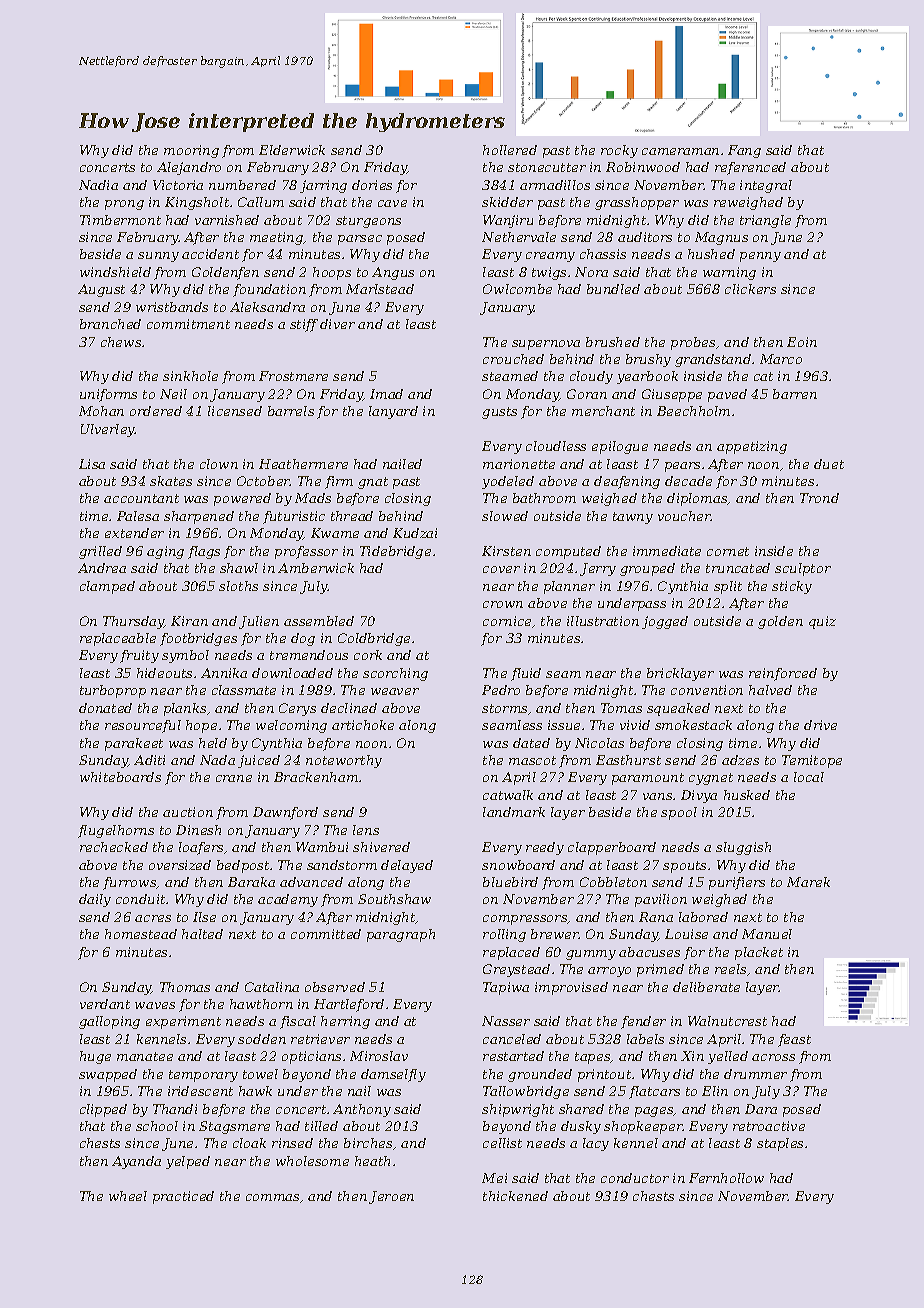  Describe the element at coordinates (292, 150) in the screenshot. I see `Elderwick` at that location.
